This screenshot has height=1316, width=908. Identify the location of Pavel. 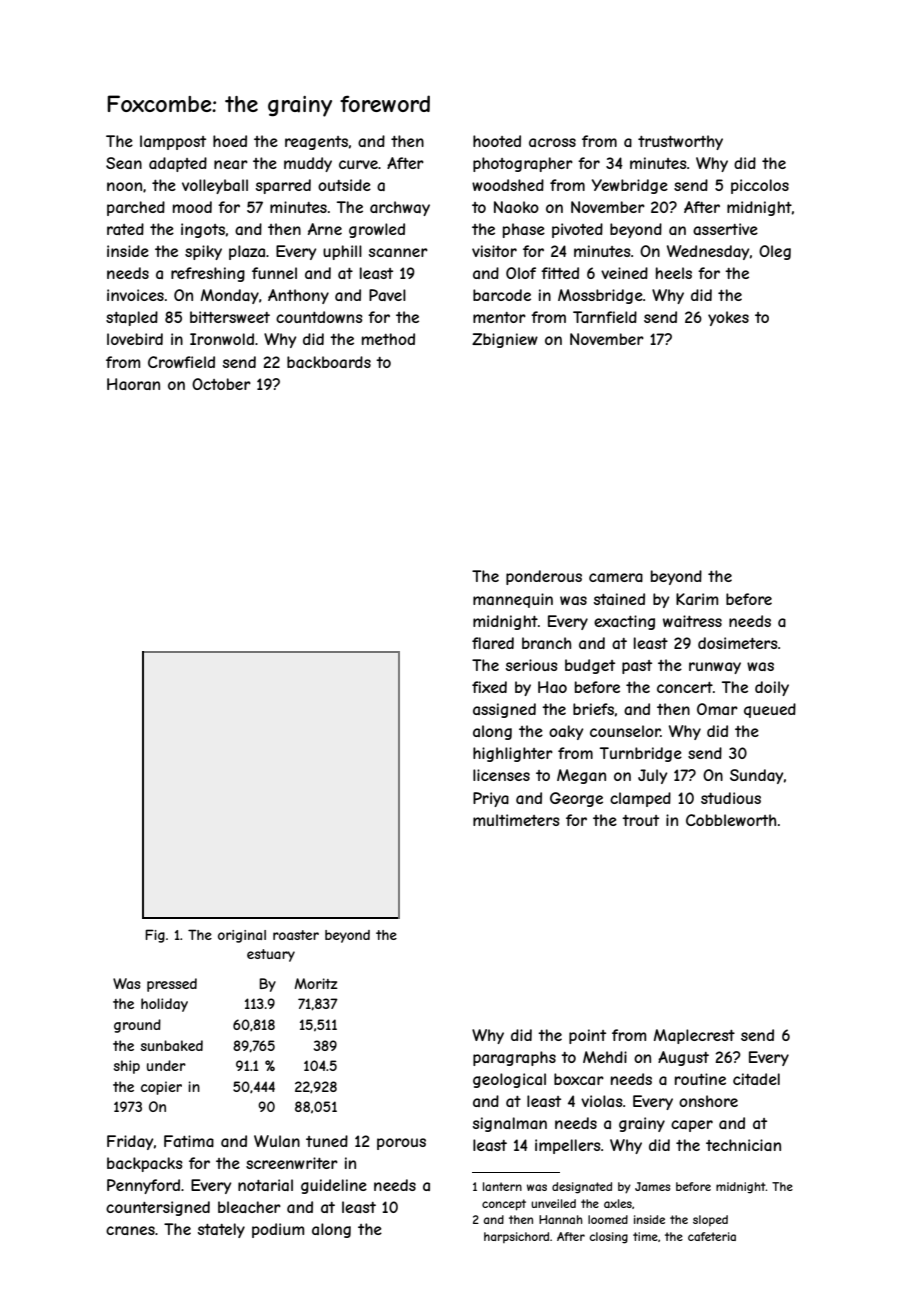
(387, 295).
